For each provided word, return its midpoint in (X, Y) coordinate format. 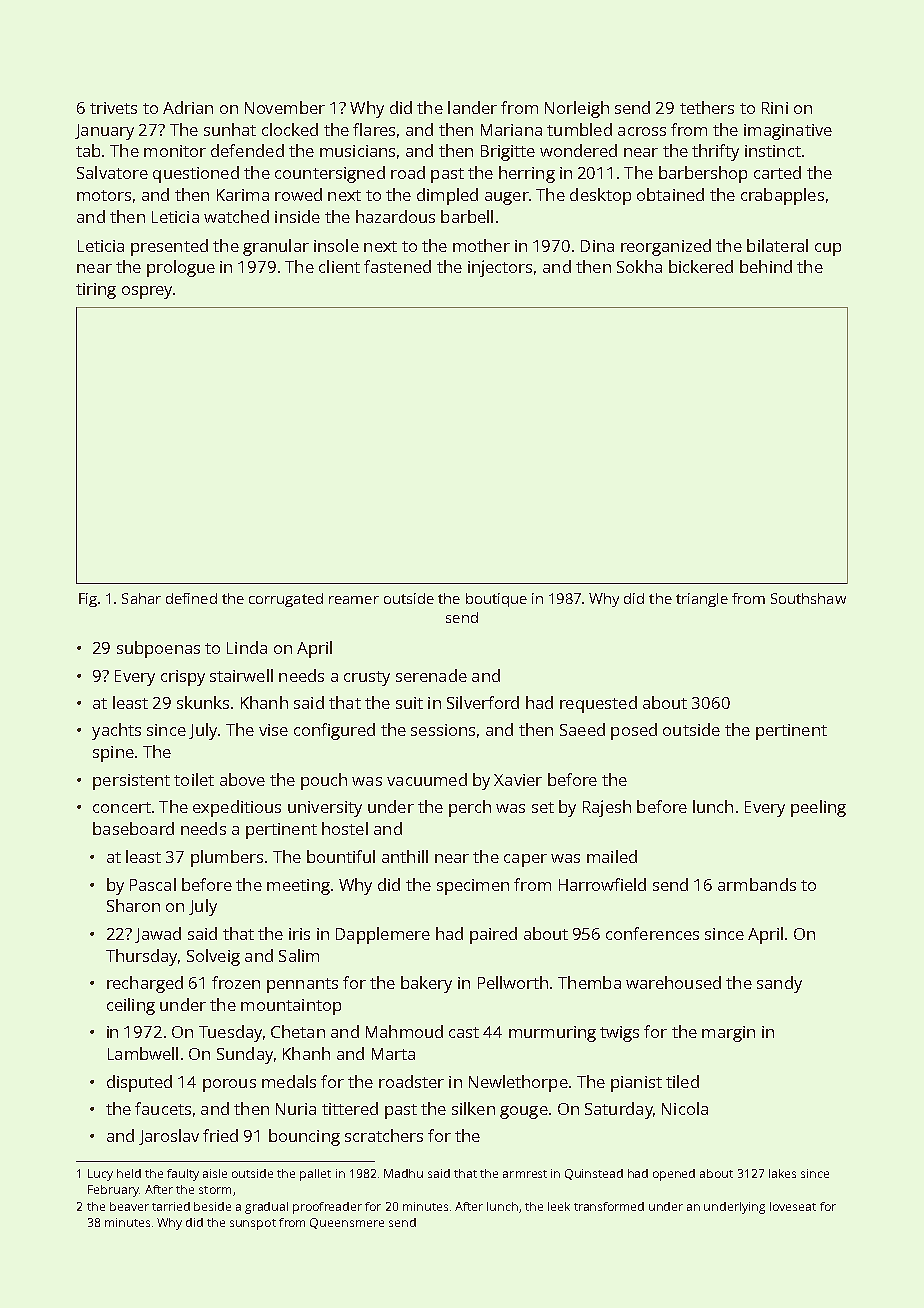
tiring (96, 291)
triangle (702, 600)
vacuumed (427, 779)
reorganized (666, 247)
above (242, 779)
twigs (619, 1034)
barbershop (703, 174)
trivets (113, 108)
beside (212, 1206)
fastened (397, 266)
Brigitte (508, 153)
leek (559, 1206)
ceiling (131, 1006)
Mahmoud (404, 1031)
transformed (609, 1206)
